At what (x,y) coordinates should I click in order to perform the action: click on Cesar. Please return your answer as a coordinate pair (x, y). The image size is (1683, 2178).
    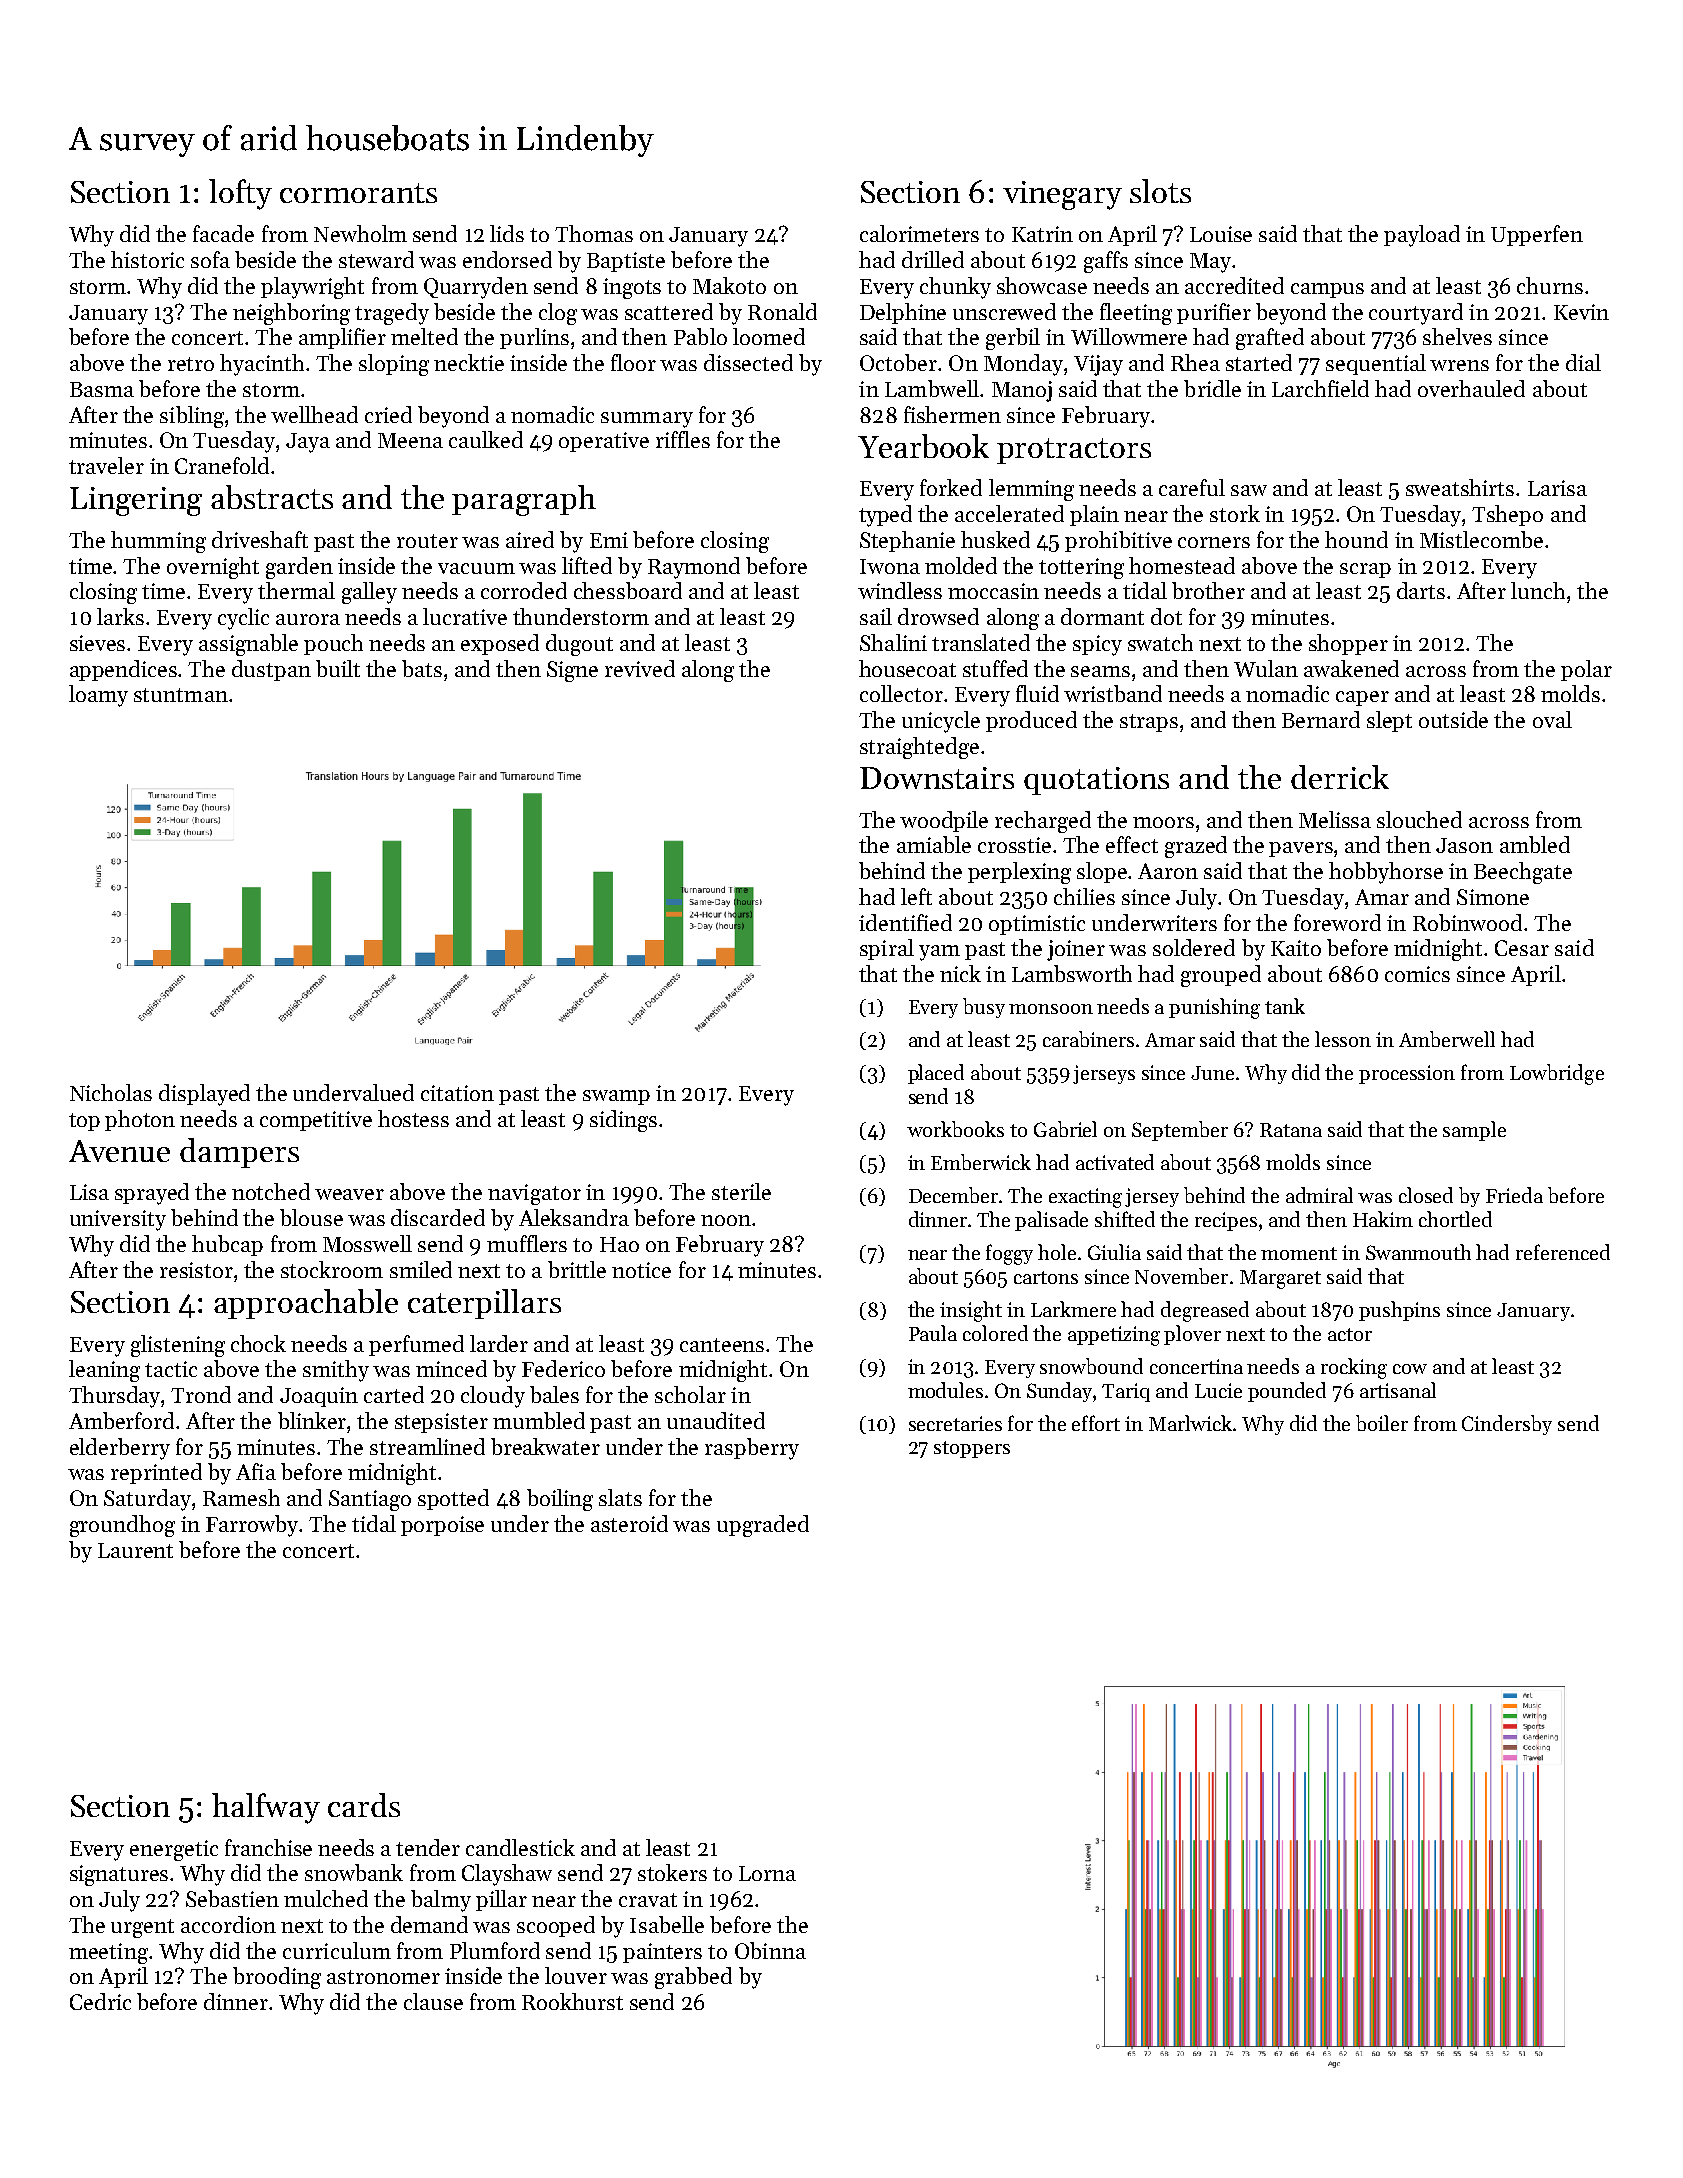
    Looking at the image, I should click on (1522, 948).
